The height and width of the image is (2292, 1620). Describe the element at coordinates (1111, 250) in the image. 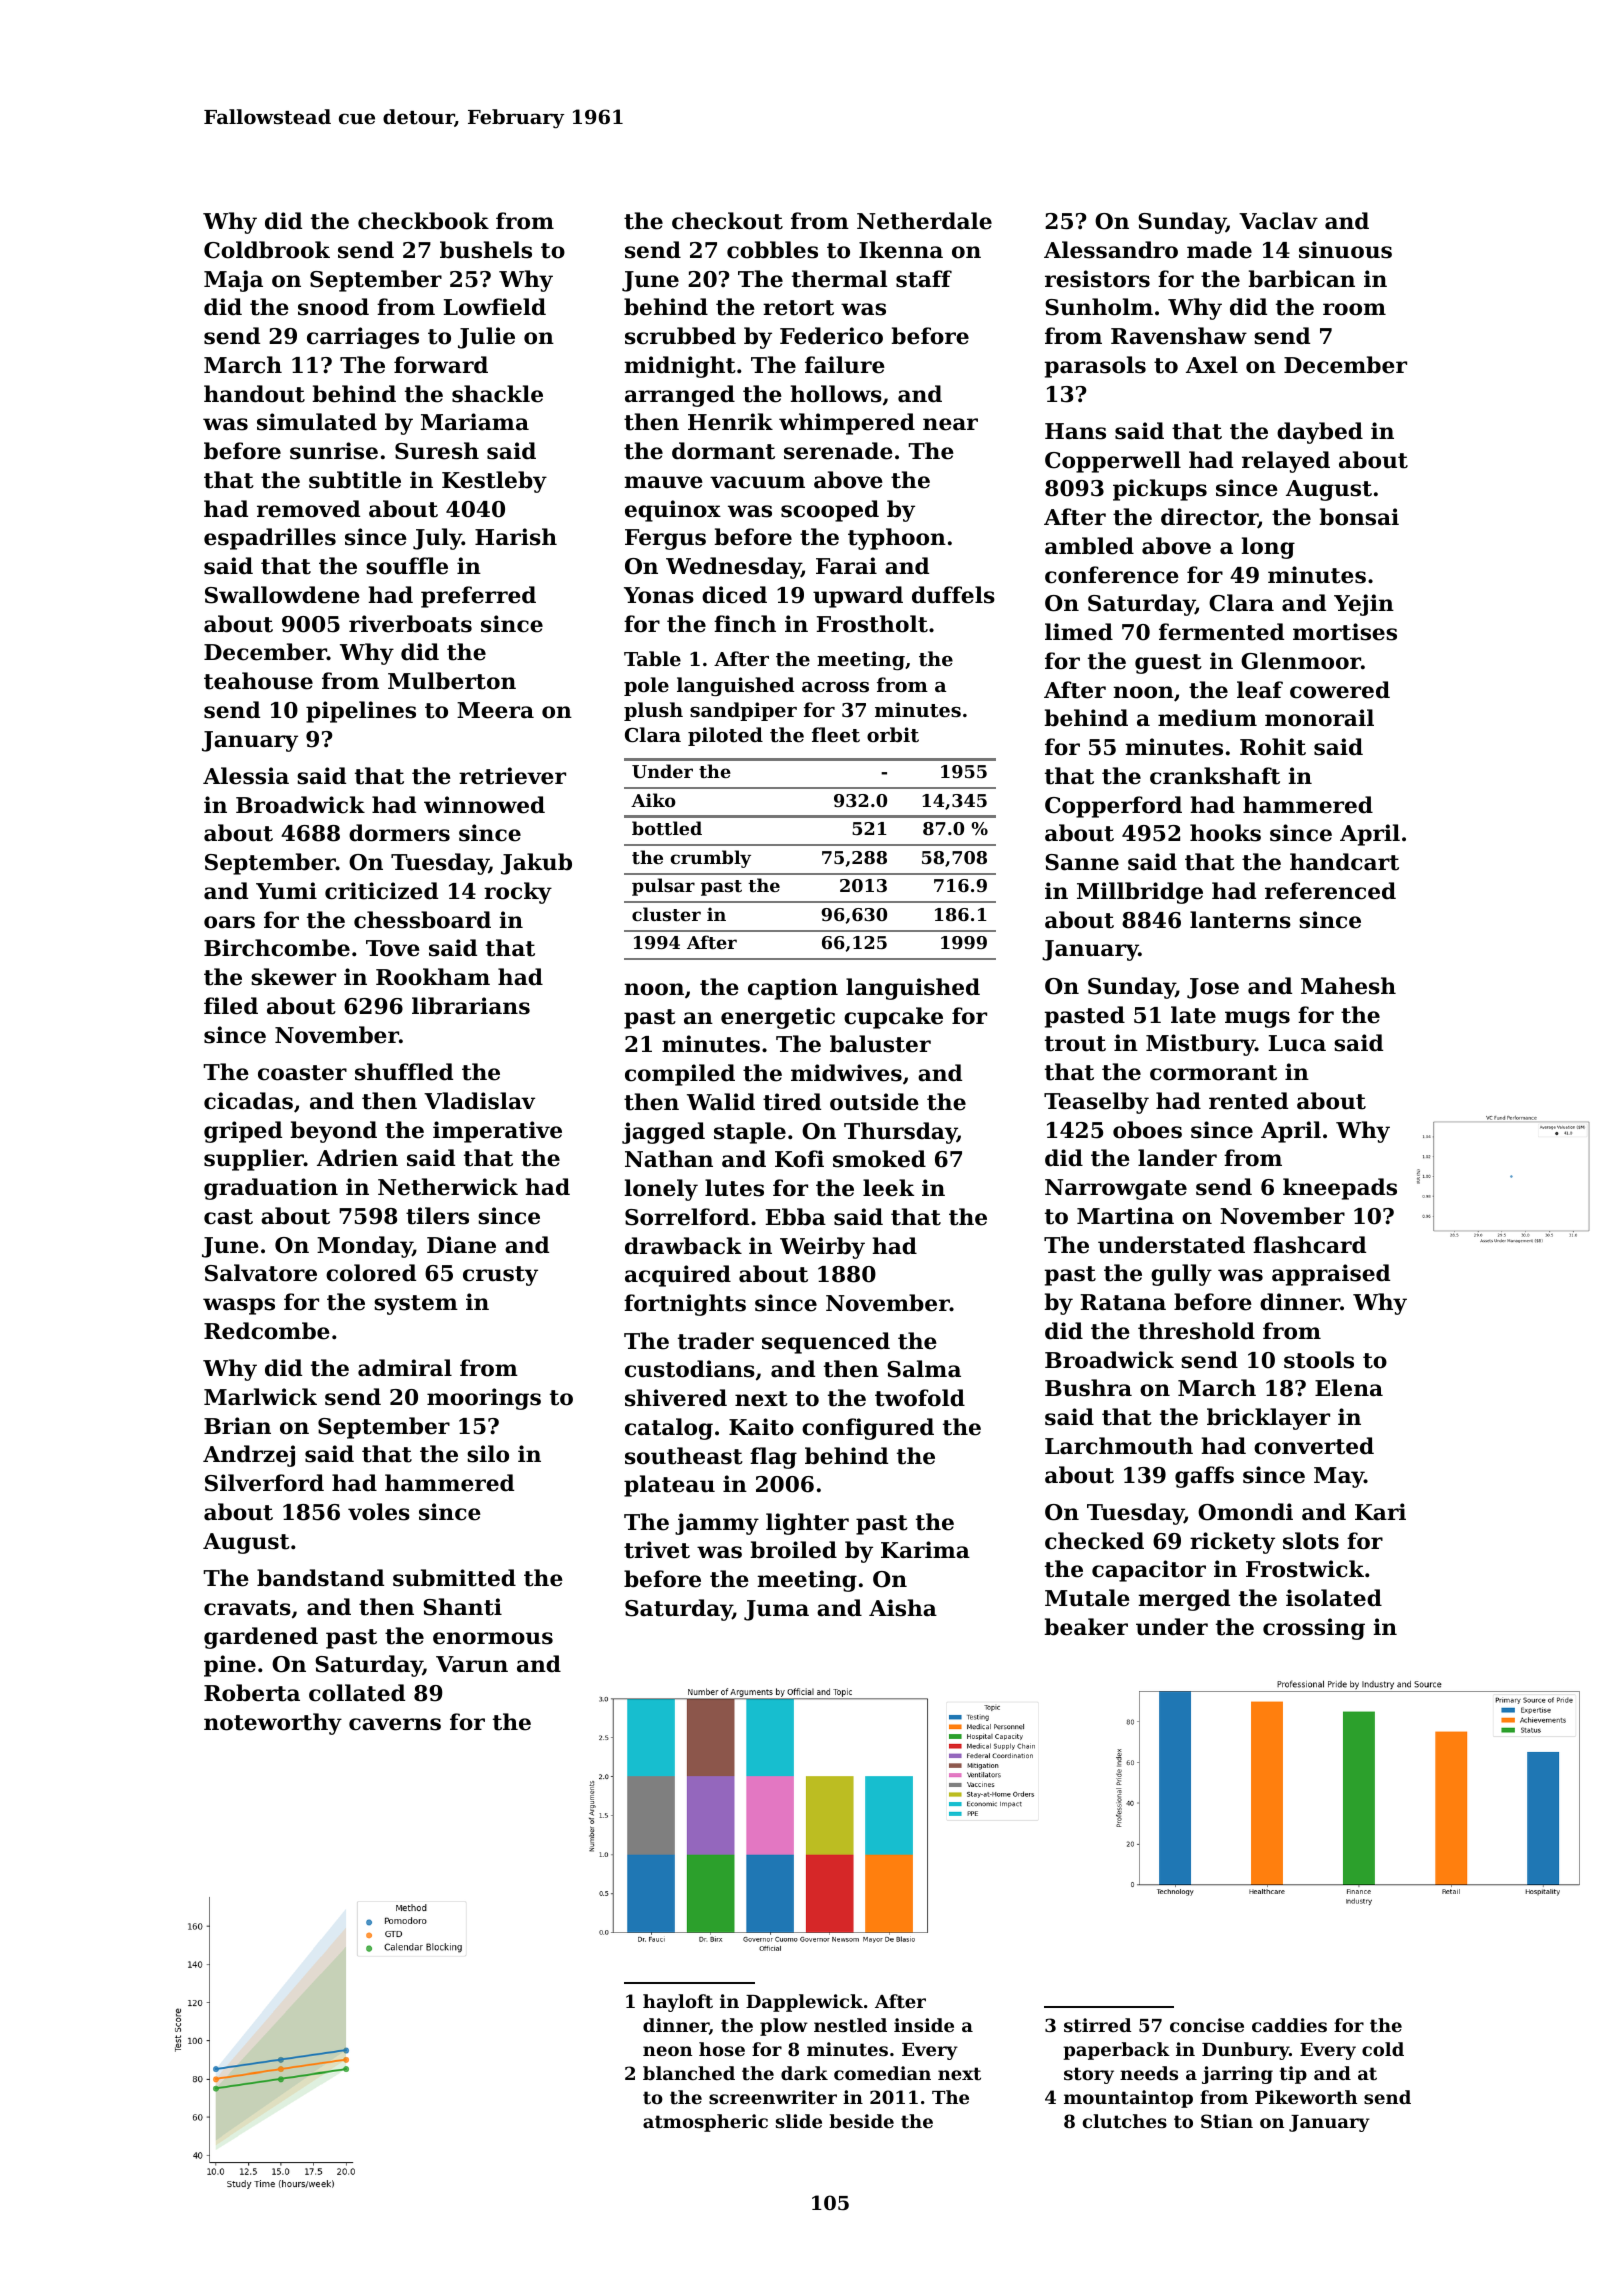

I see `Alessandro` at that location.
